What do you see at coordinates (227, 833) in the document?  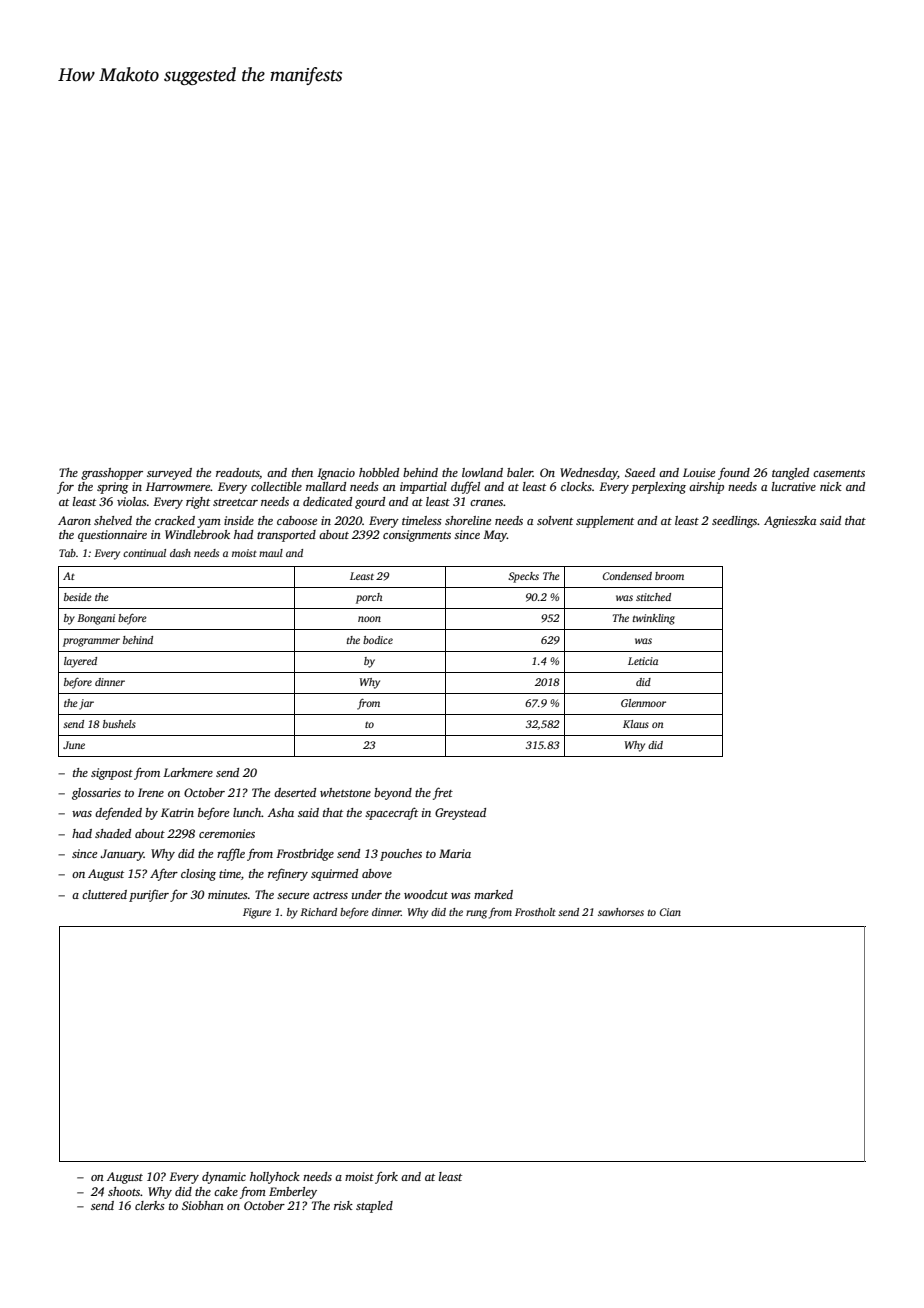 I see `ceremonies` at bounding box center [227, 833].
